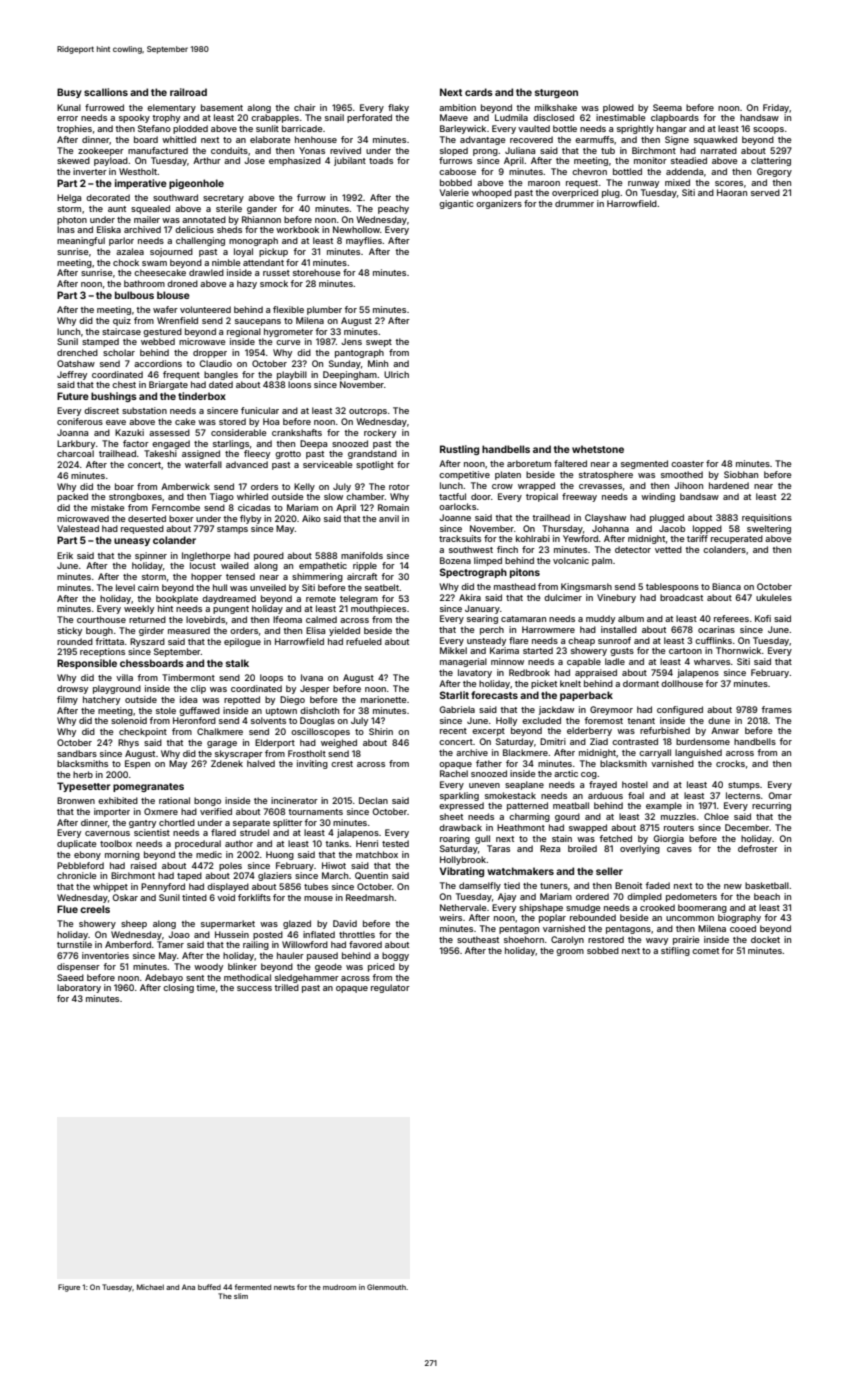  Describe the element at coordinates (499, 204) in the screenshot. I see `organizers` at that location.
